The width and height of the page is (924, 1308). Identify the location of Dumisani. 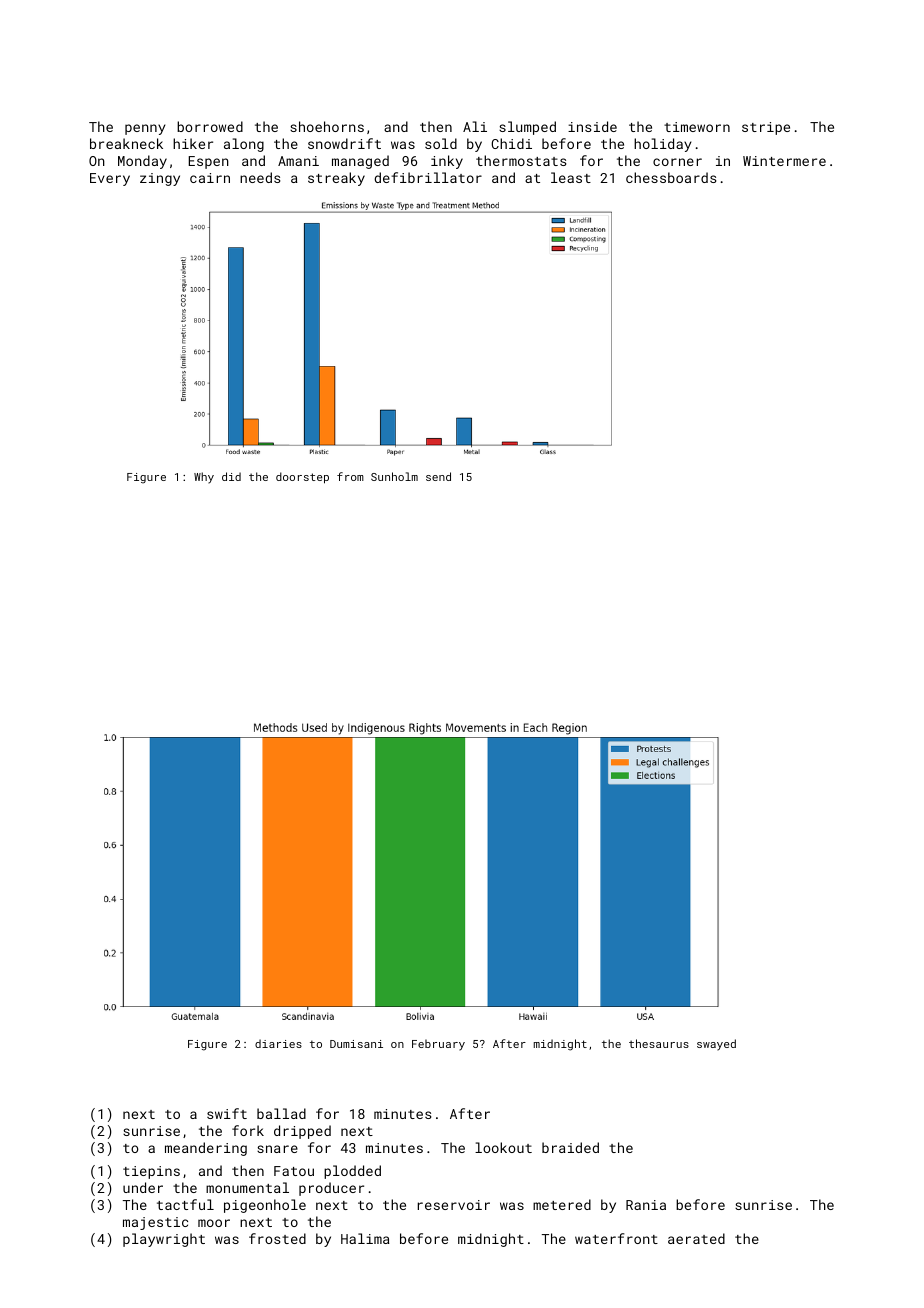
(356, 1044).
